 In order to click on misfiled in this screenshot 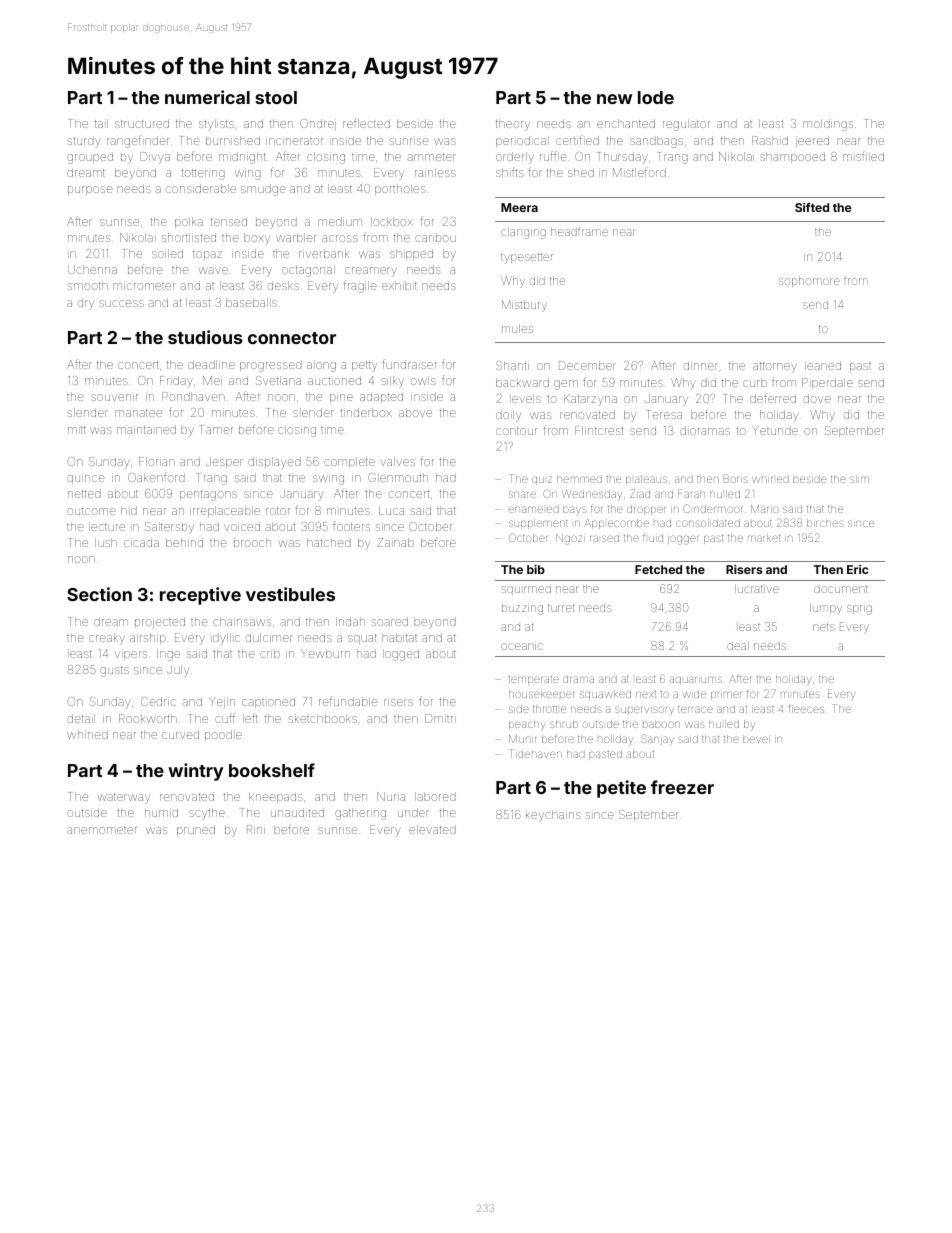, I will do `click(863, 156)`.
